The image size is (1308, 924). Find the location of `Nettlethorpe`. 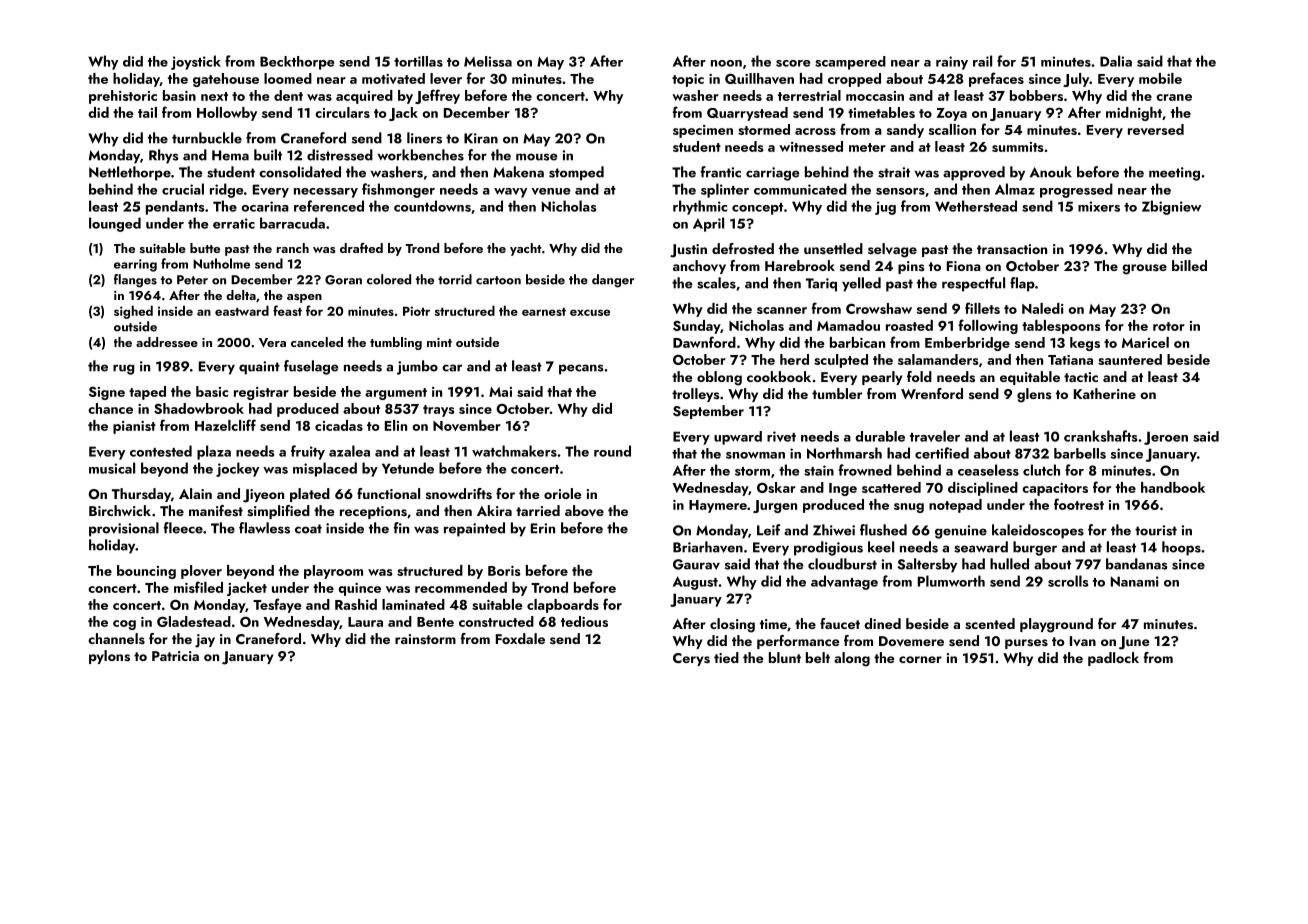

Nettlethorpe is located at coordinates (130, 173).
